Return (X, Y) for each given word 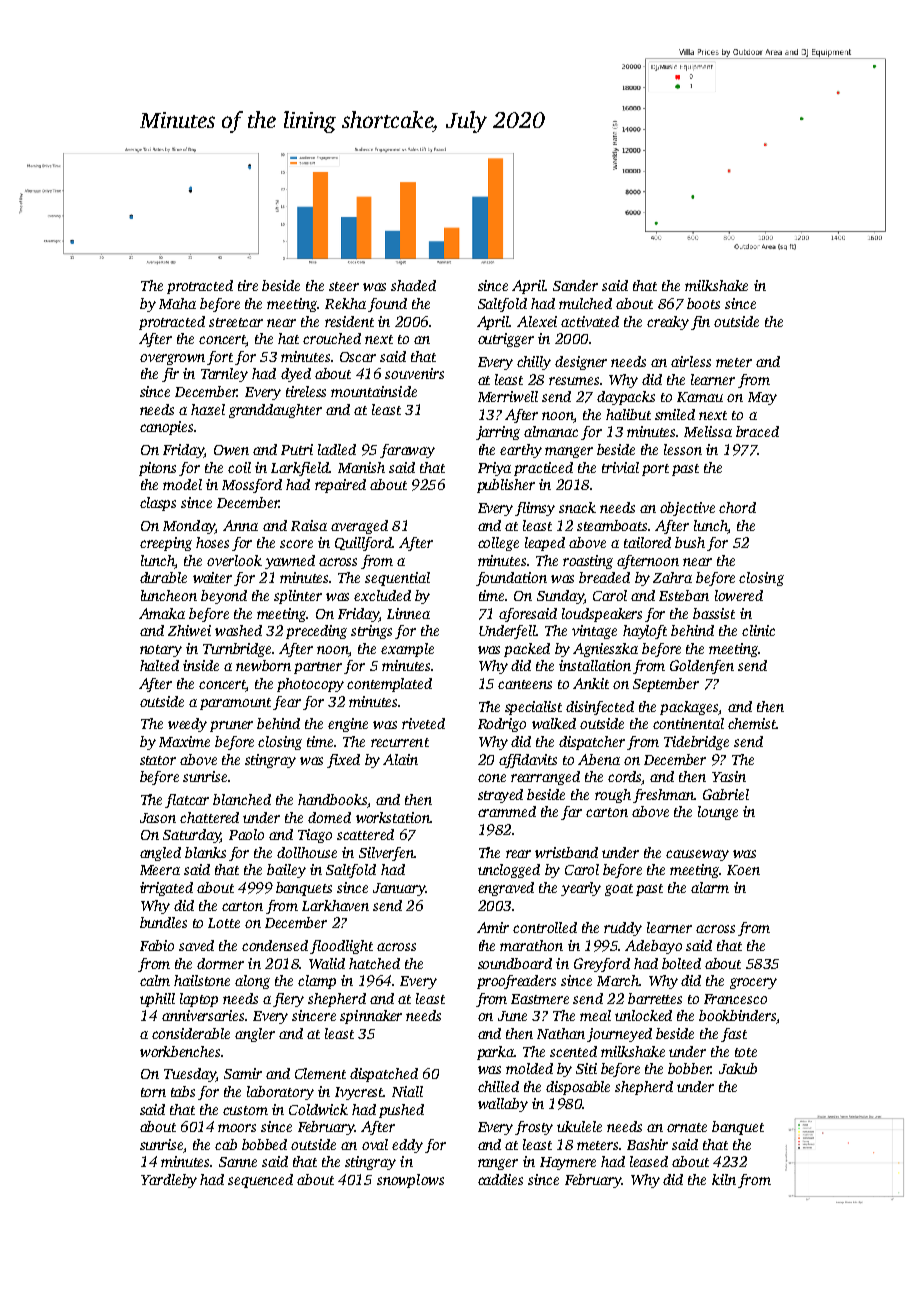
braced (757, 431)
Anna (240, 525)
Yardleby (169, 1181)
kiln (724, 1179)
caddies (500, 1179)
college (498, 544)
